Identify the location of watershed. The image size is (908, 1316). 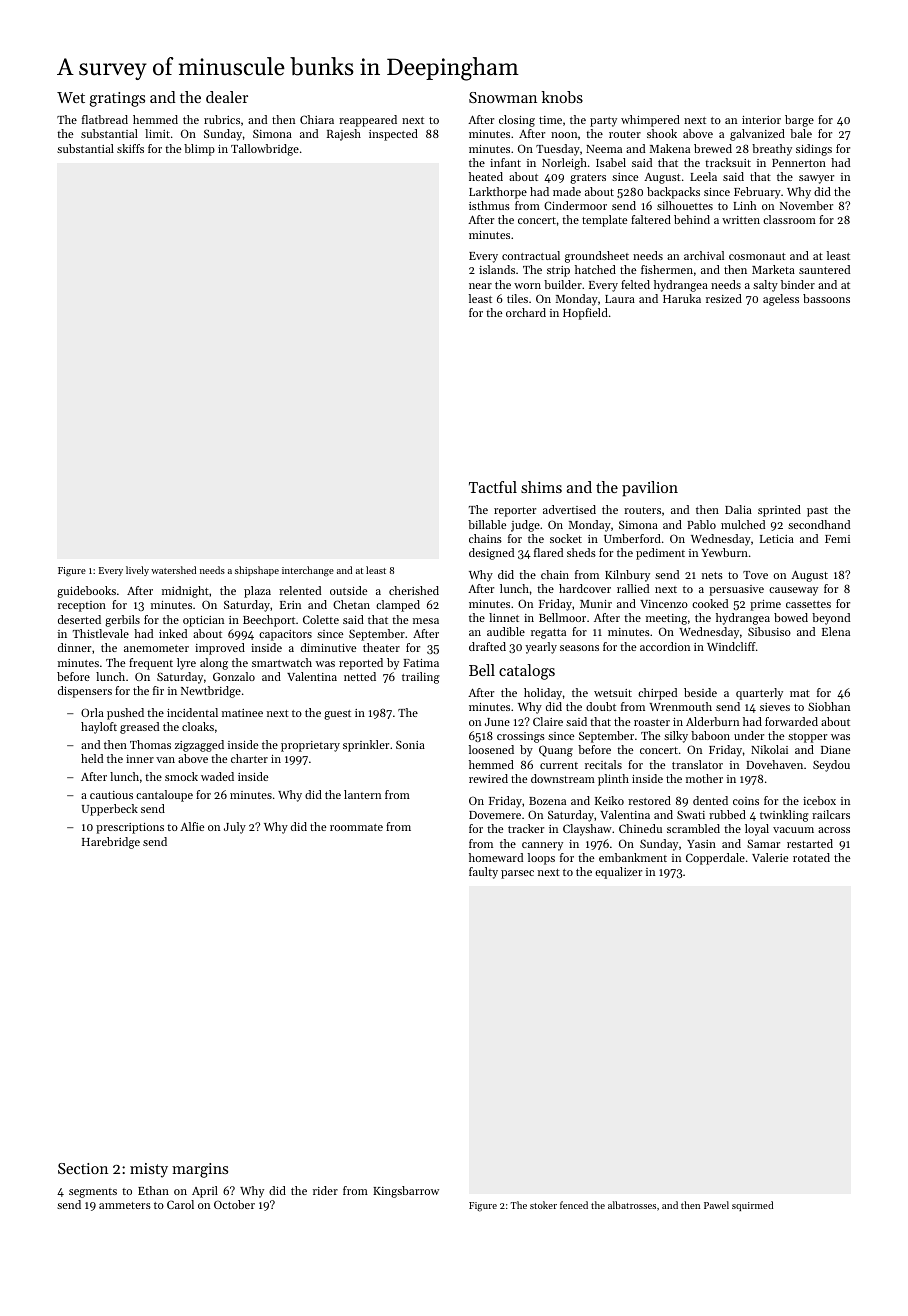
(173, 570).
